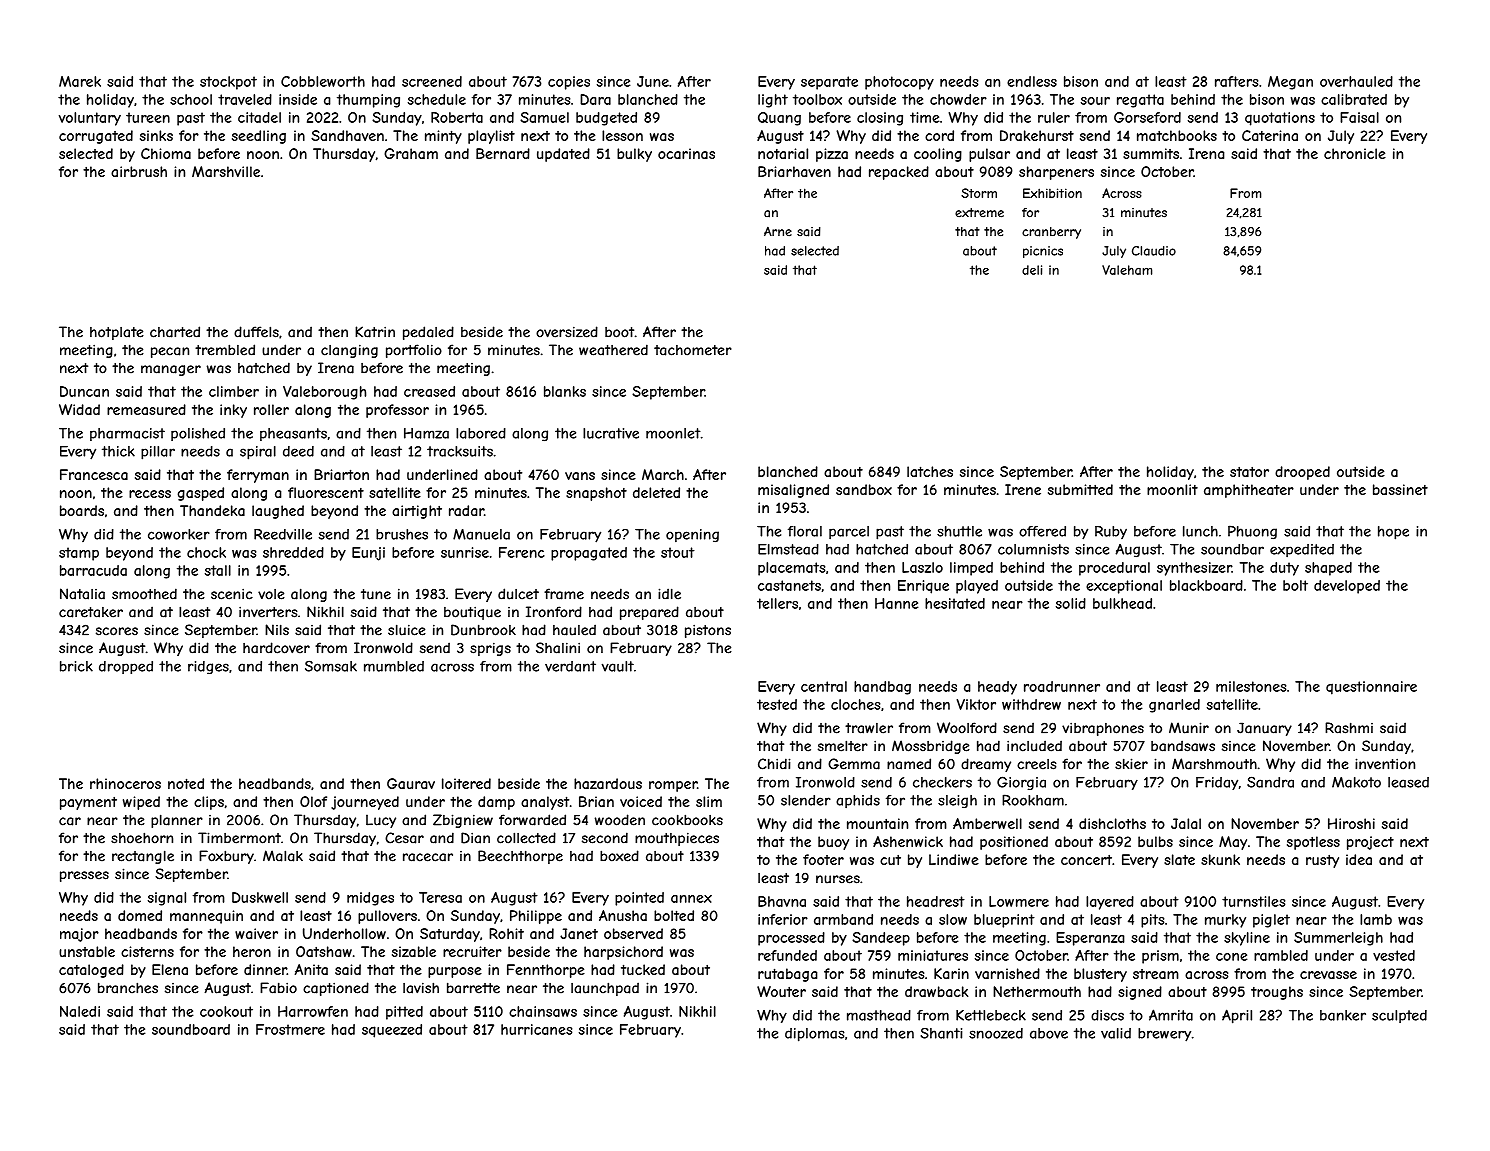 Image resolution: width=1490 pixels, height=1151 pixels. I want to click on deli, so click(1032, 270).
